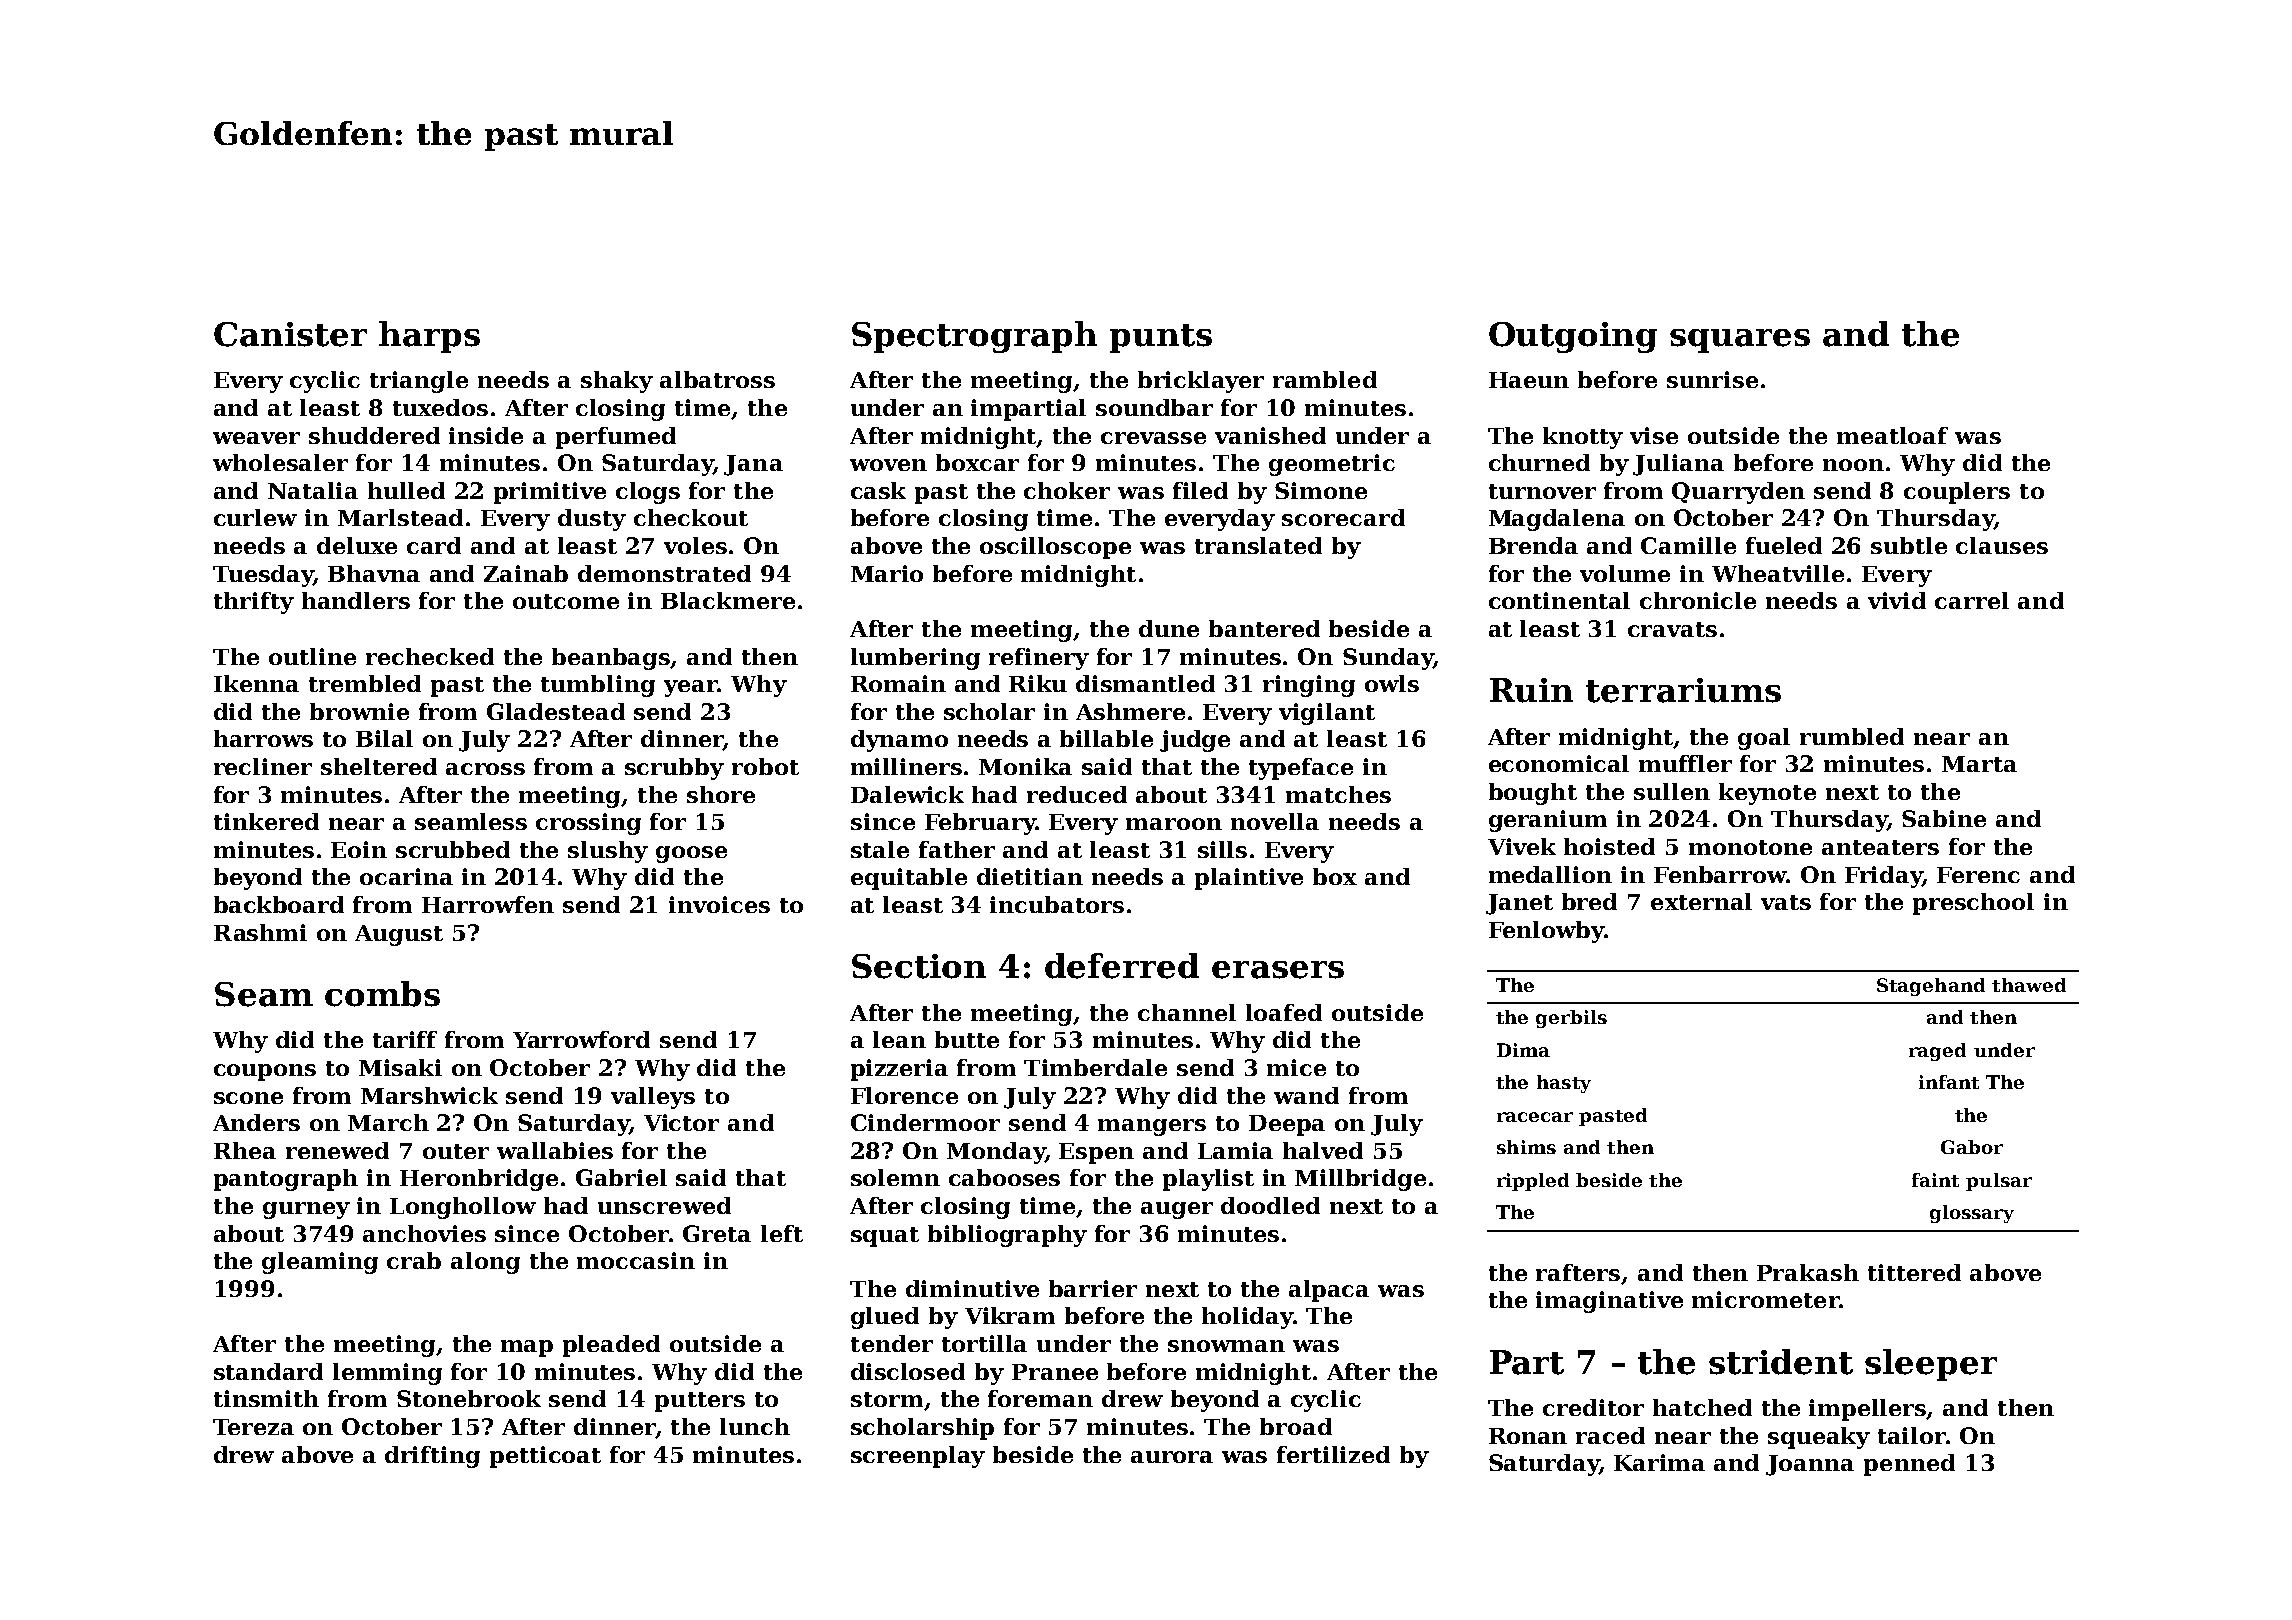 The width and height of the document is (2292, 1620). I want to click on Canister, so click(290, 334).
